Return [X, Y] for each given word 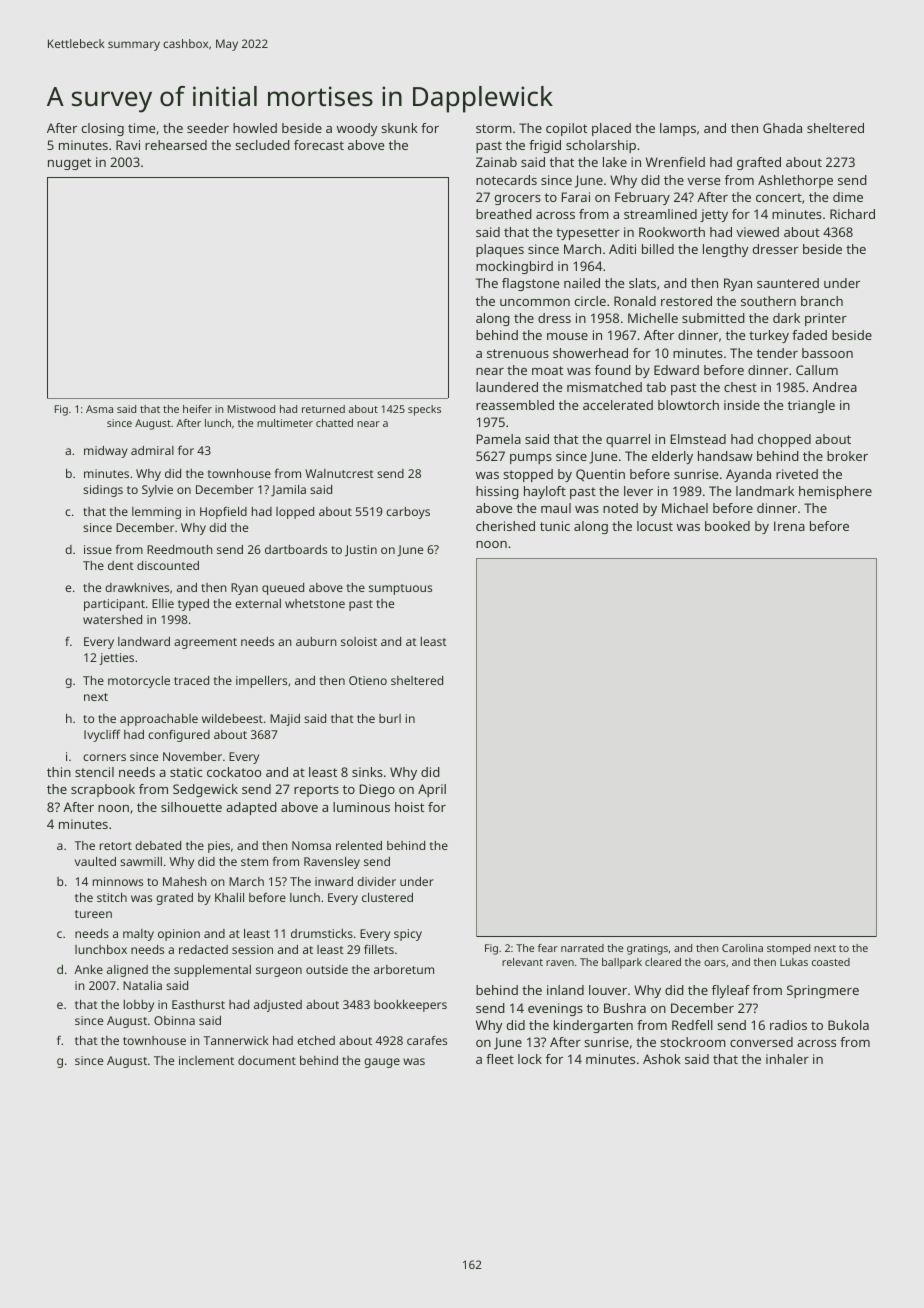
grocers [518, 200]
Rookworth [672, 232]
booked [727, 526]
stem [254, 862]
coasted [831, 962]
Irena [789, 526]
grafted [759, 163]
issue [98, 549]
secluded [262, 145]
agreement [205, 643]
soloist [359, 641]
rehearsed [176, 145]
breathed [504, 214]
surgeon [279, 972]
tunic [555, 526]
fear [548, 948]
